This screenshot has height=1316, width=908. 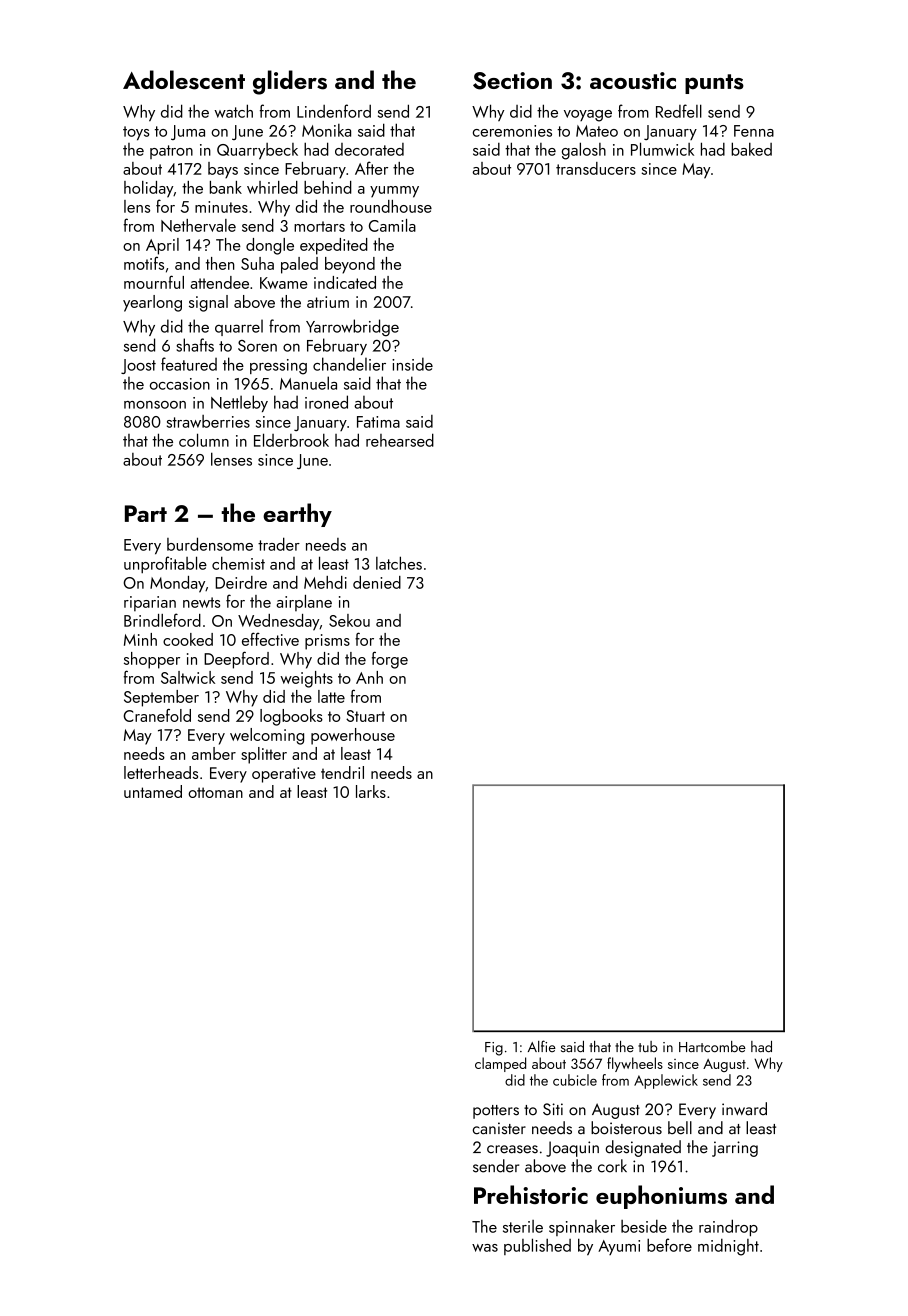 What do you see at coordinates (146, 513) in the screenshot?
I see `Part` at bounding box center [146, 513].
